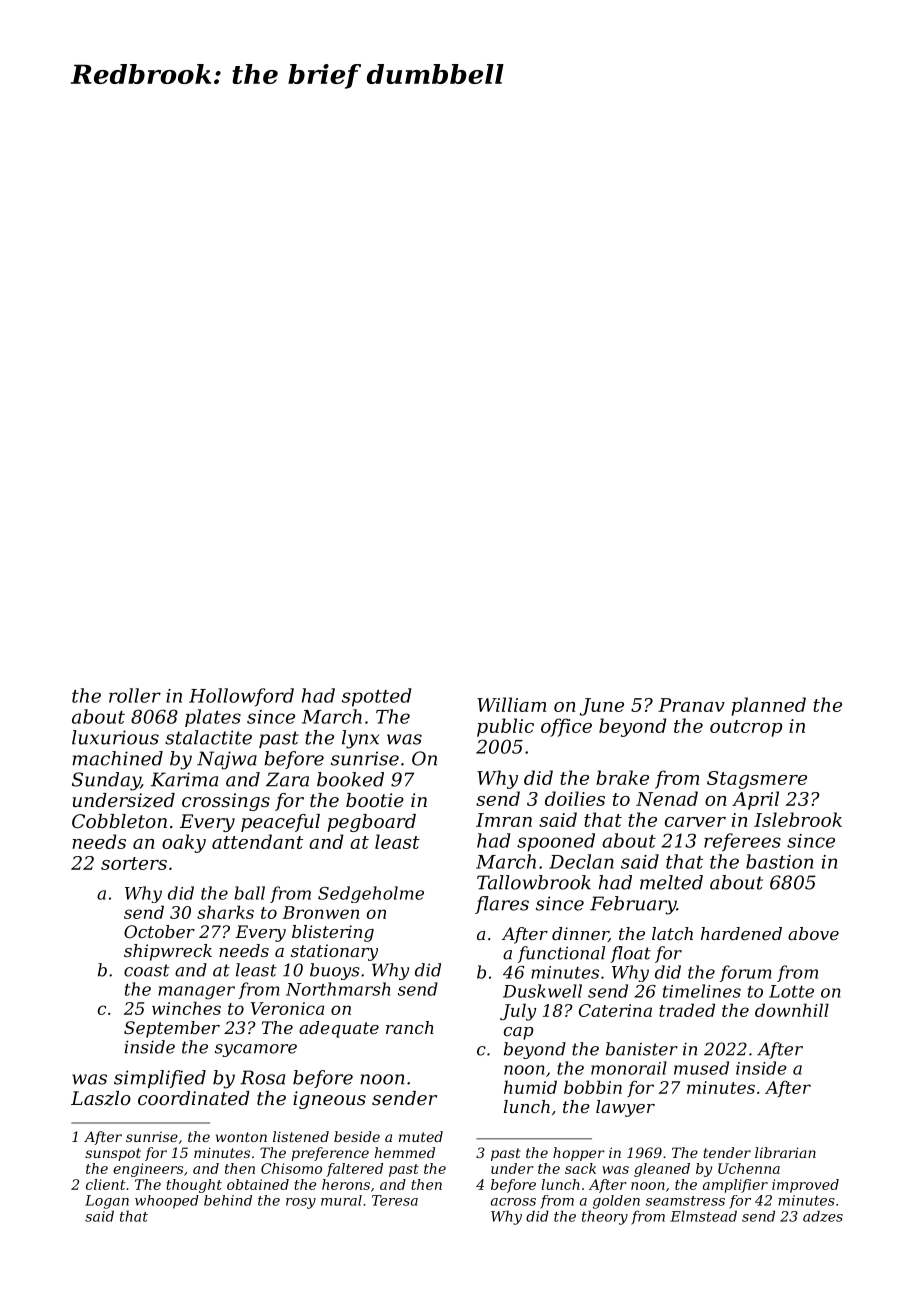 The image size is (924, 1308). What do you see at coordinates (257, 841) in the image?
I see `attendant` at bounding box center [257, 841].
